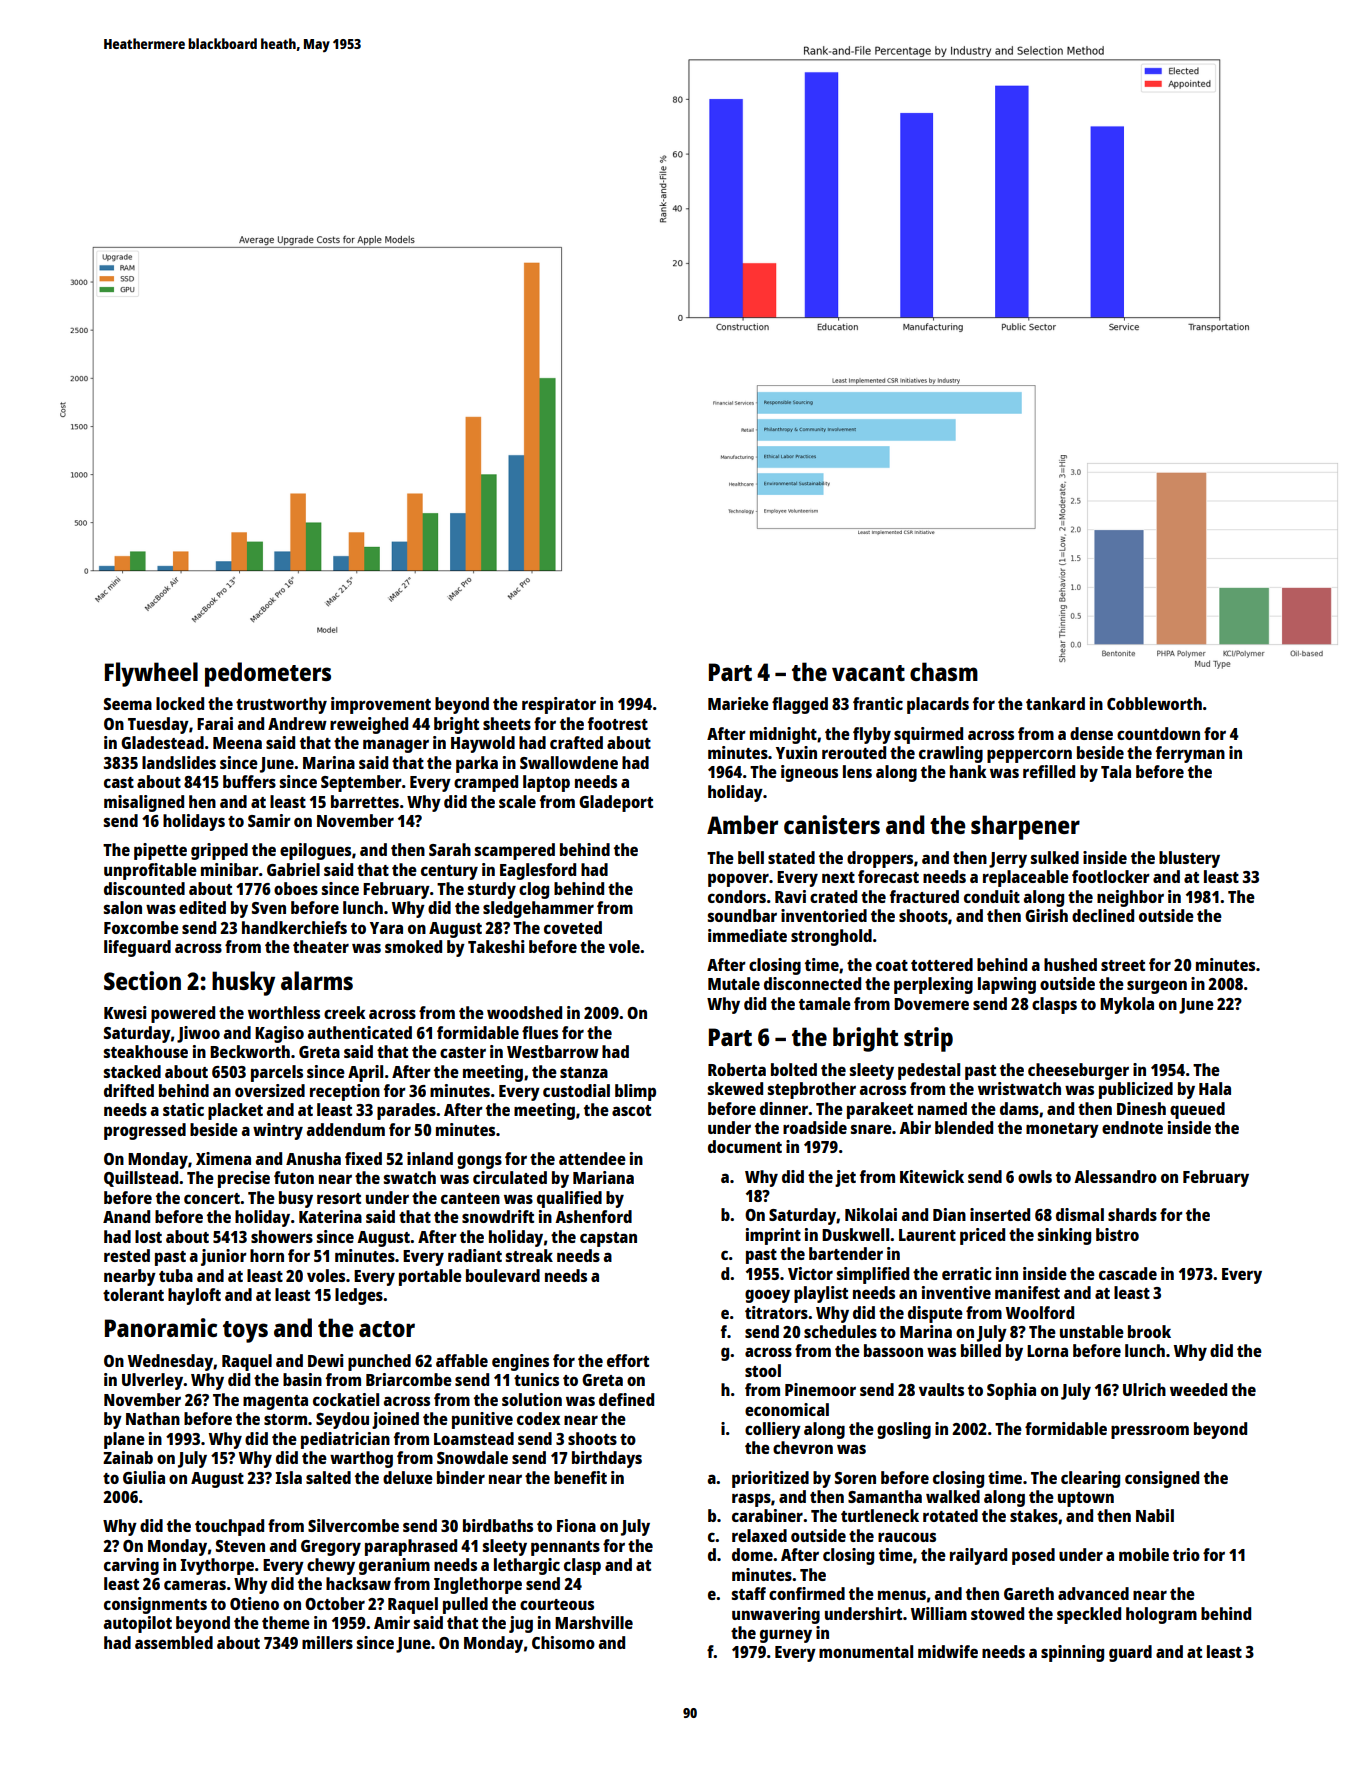 This document has width=1366, height=1768. What do you see at coordinates (1093, 1593) in the document?
I see `advanced` at bounding box center [1093, 1593].
